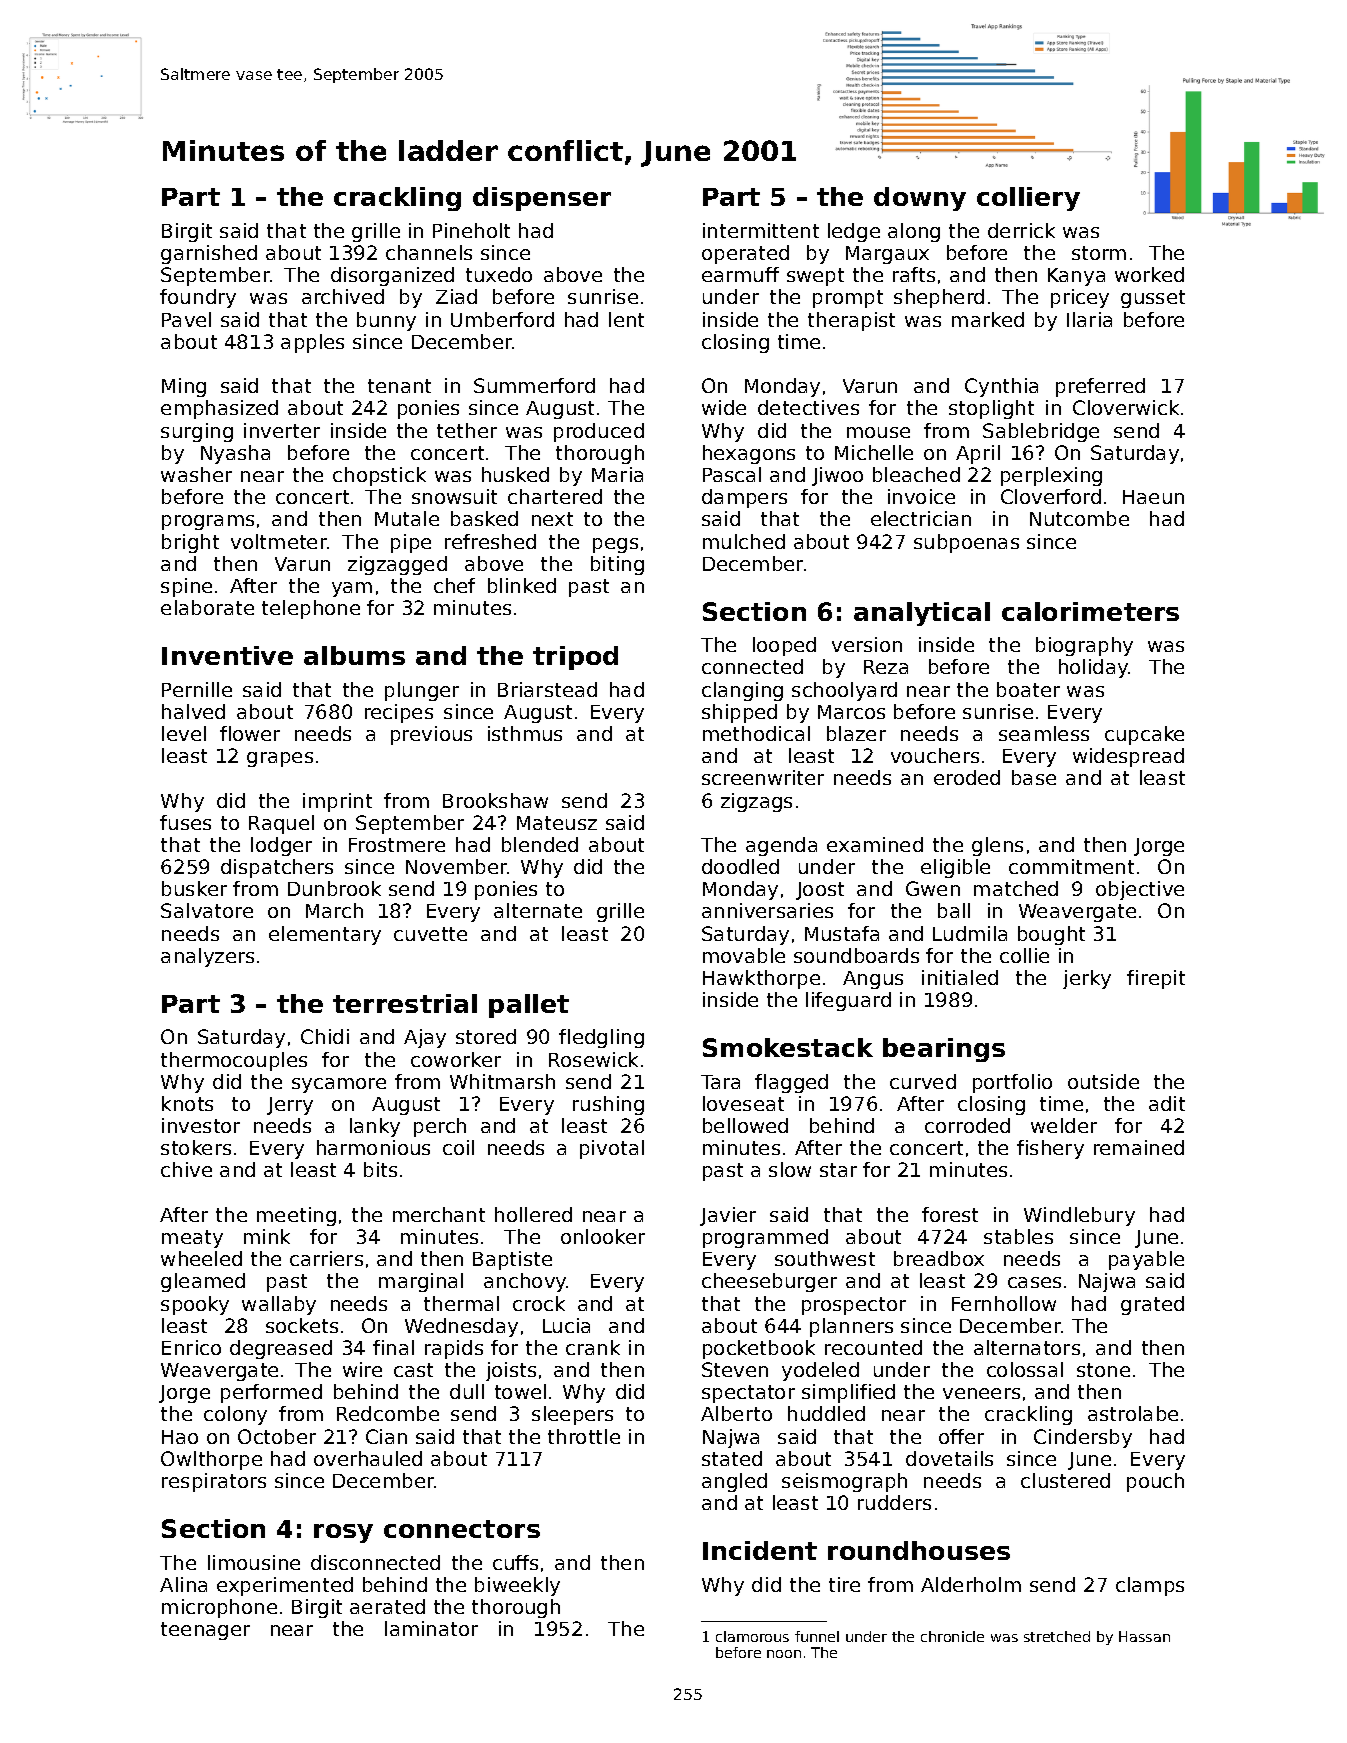  What do you see at coordinates (392, 276) in the screenshot?
I see `disorganized` at bounding box center [392, 276].
